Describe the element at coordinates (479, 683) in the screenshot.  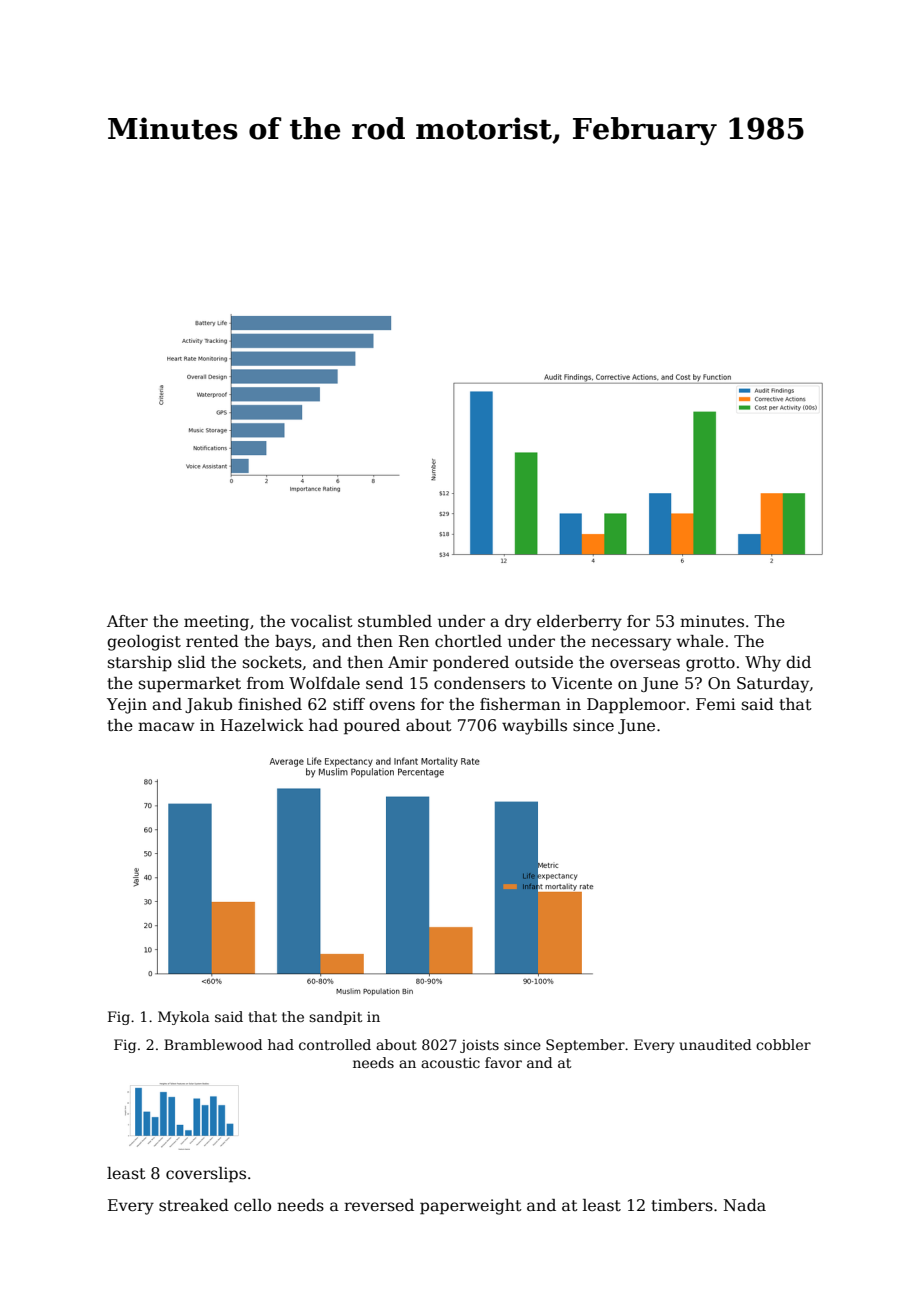
I see `condensers` at that location.
